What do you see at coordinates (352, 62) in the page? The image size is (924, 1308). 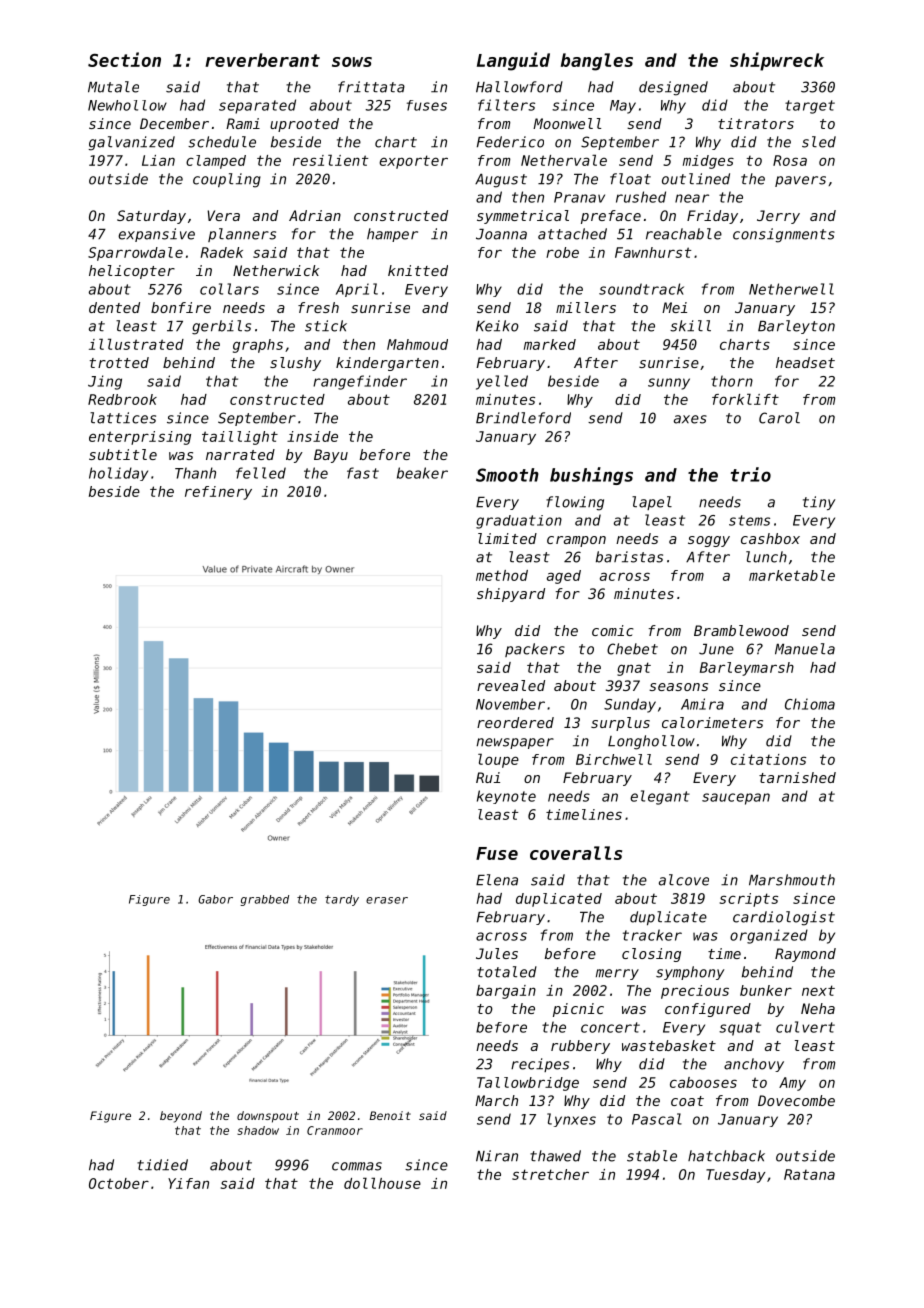 I see `sows` at bounding box center [352, 62].
